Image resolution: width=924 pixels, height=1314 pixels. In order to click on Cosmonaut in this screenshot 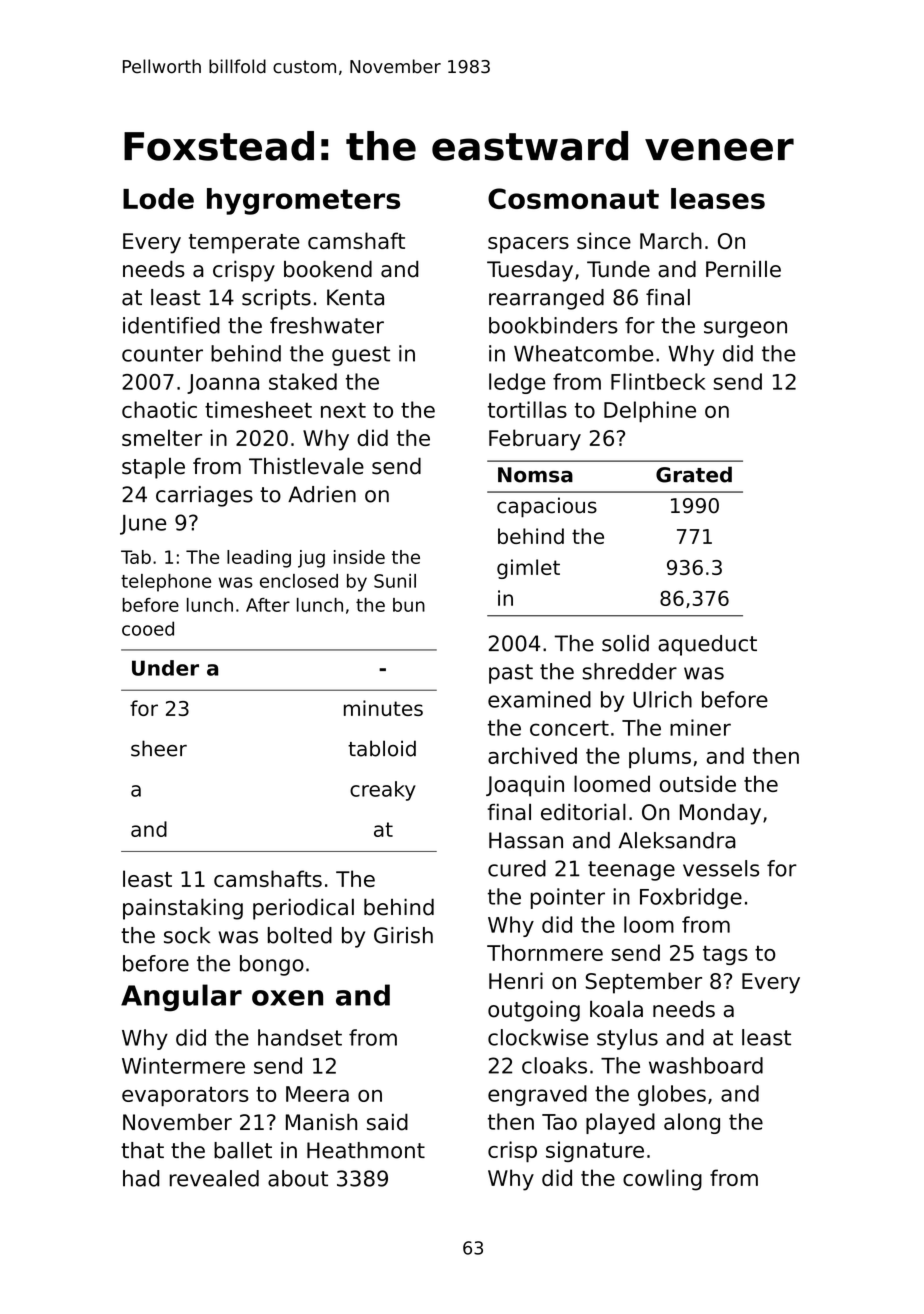, I will do `click(573, 198)`.
